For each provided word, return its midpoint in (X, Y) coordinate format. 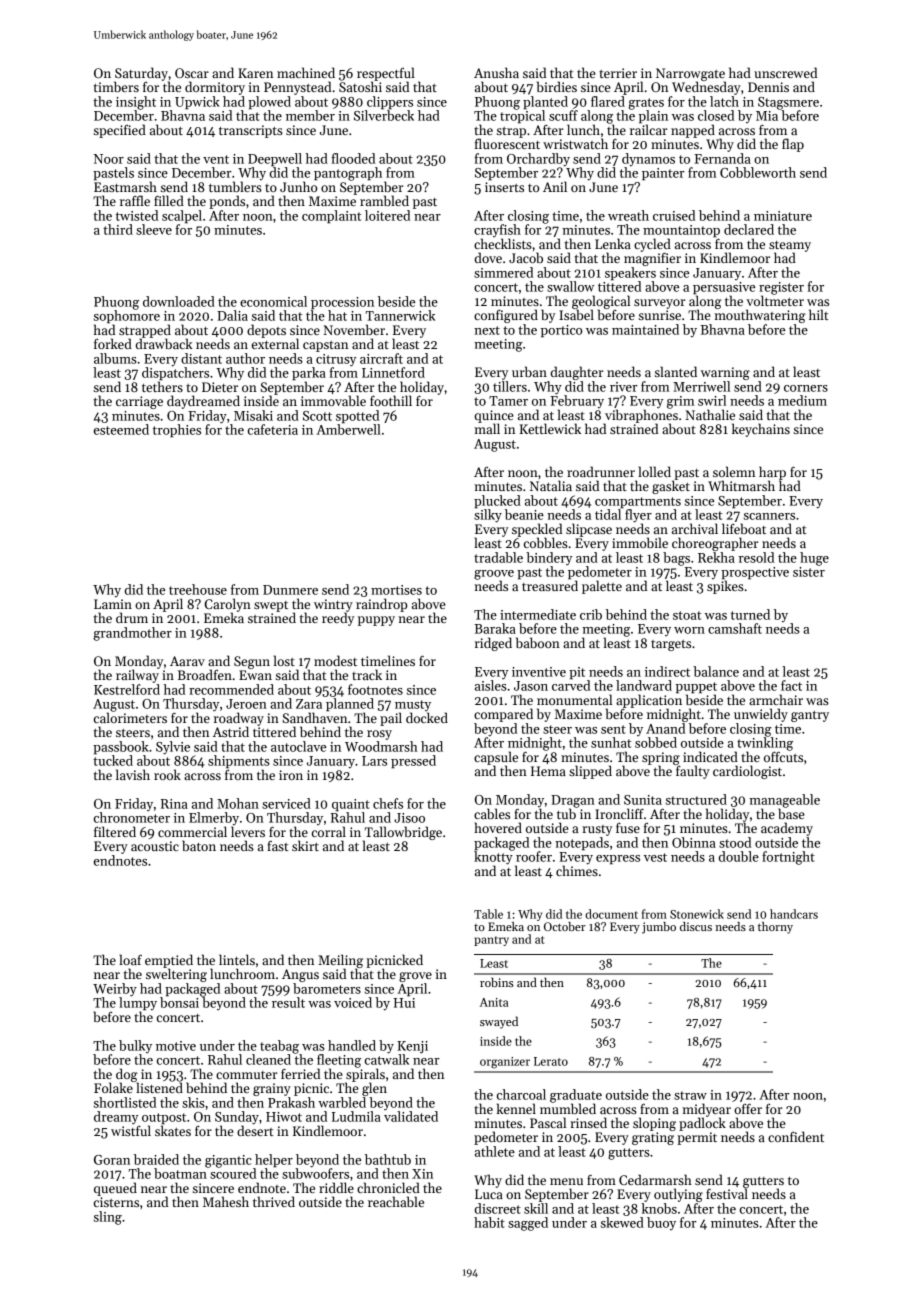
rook (167, 774)
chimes (577, 870)
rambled (384, 200)
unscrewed (785, 72)
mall (487, 428)
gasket (671, 487)
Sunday (237, 1118)
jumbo (659, 928)
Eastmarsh (125, 186)
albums (115, 358)
